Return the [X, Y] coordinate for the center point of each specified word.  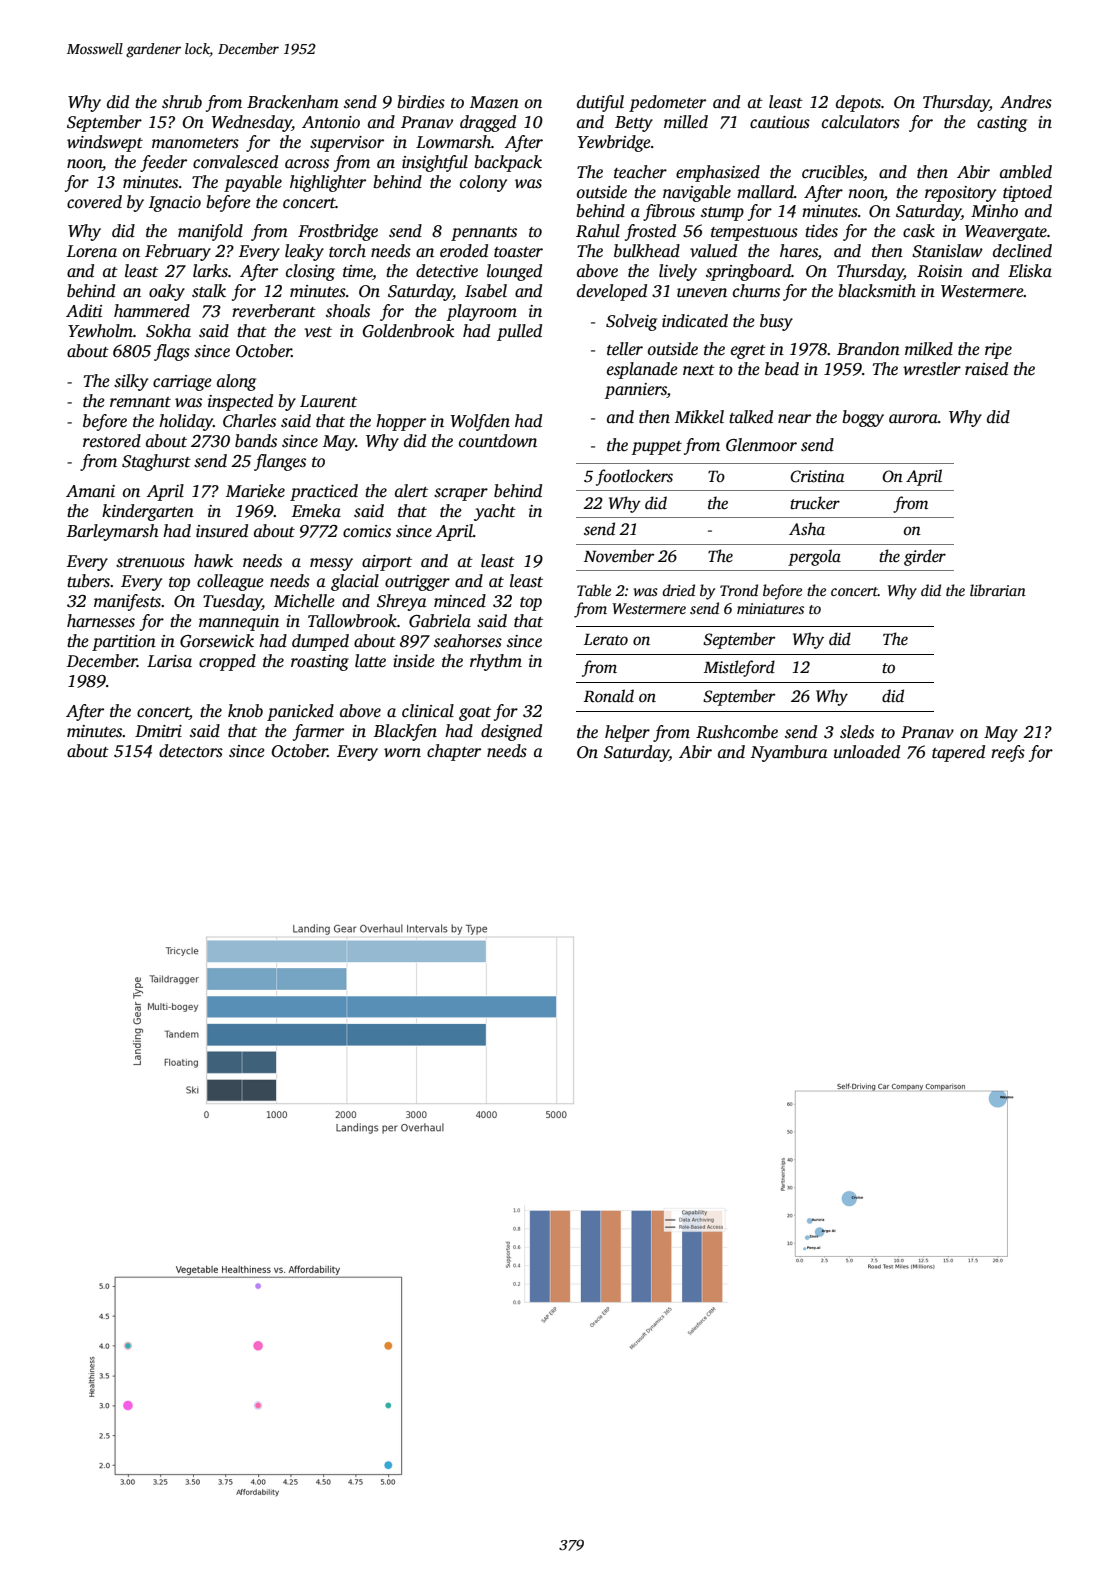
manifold [210, 232]
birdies [421, 102]
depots [858, 103]
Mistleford [739, 668]
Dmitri [158, 731]
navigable [697, 193]
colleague [230, 582]
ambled [1026, 172]
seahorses [468, 641]
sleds [857, 732]
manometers [195, 143]
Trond [739, 590]
